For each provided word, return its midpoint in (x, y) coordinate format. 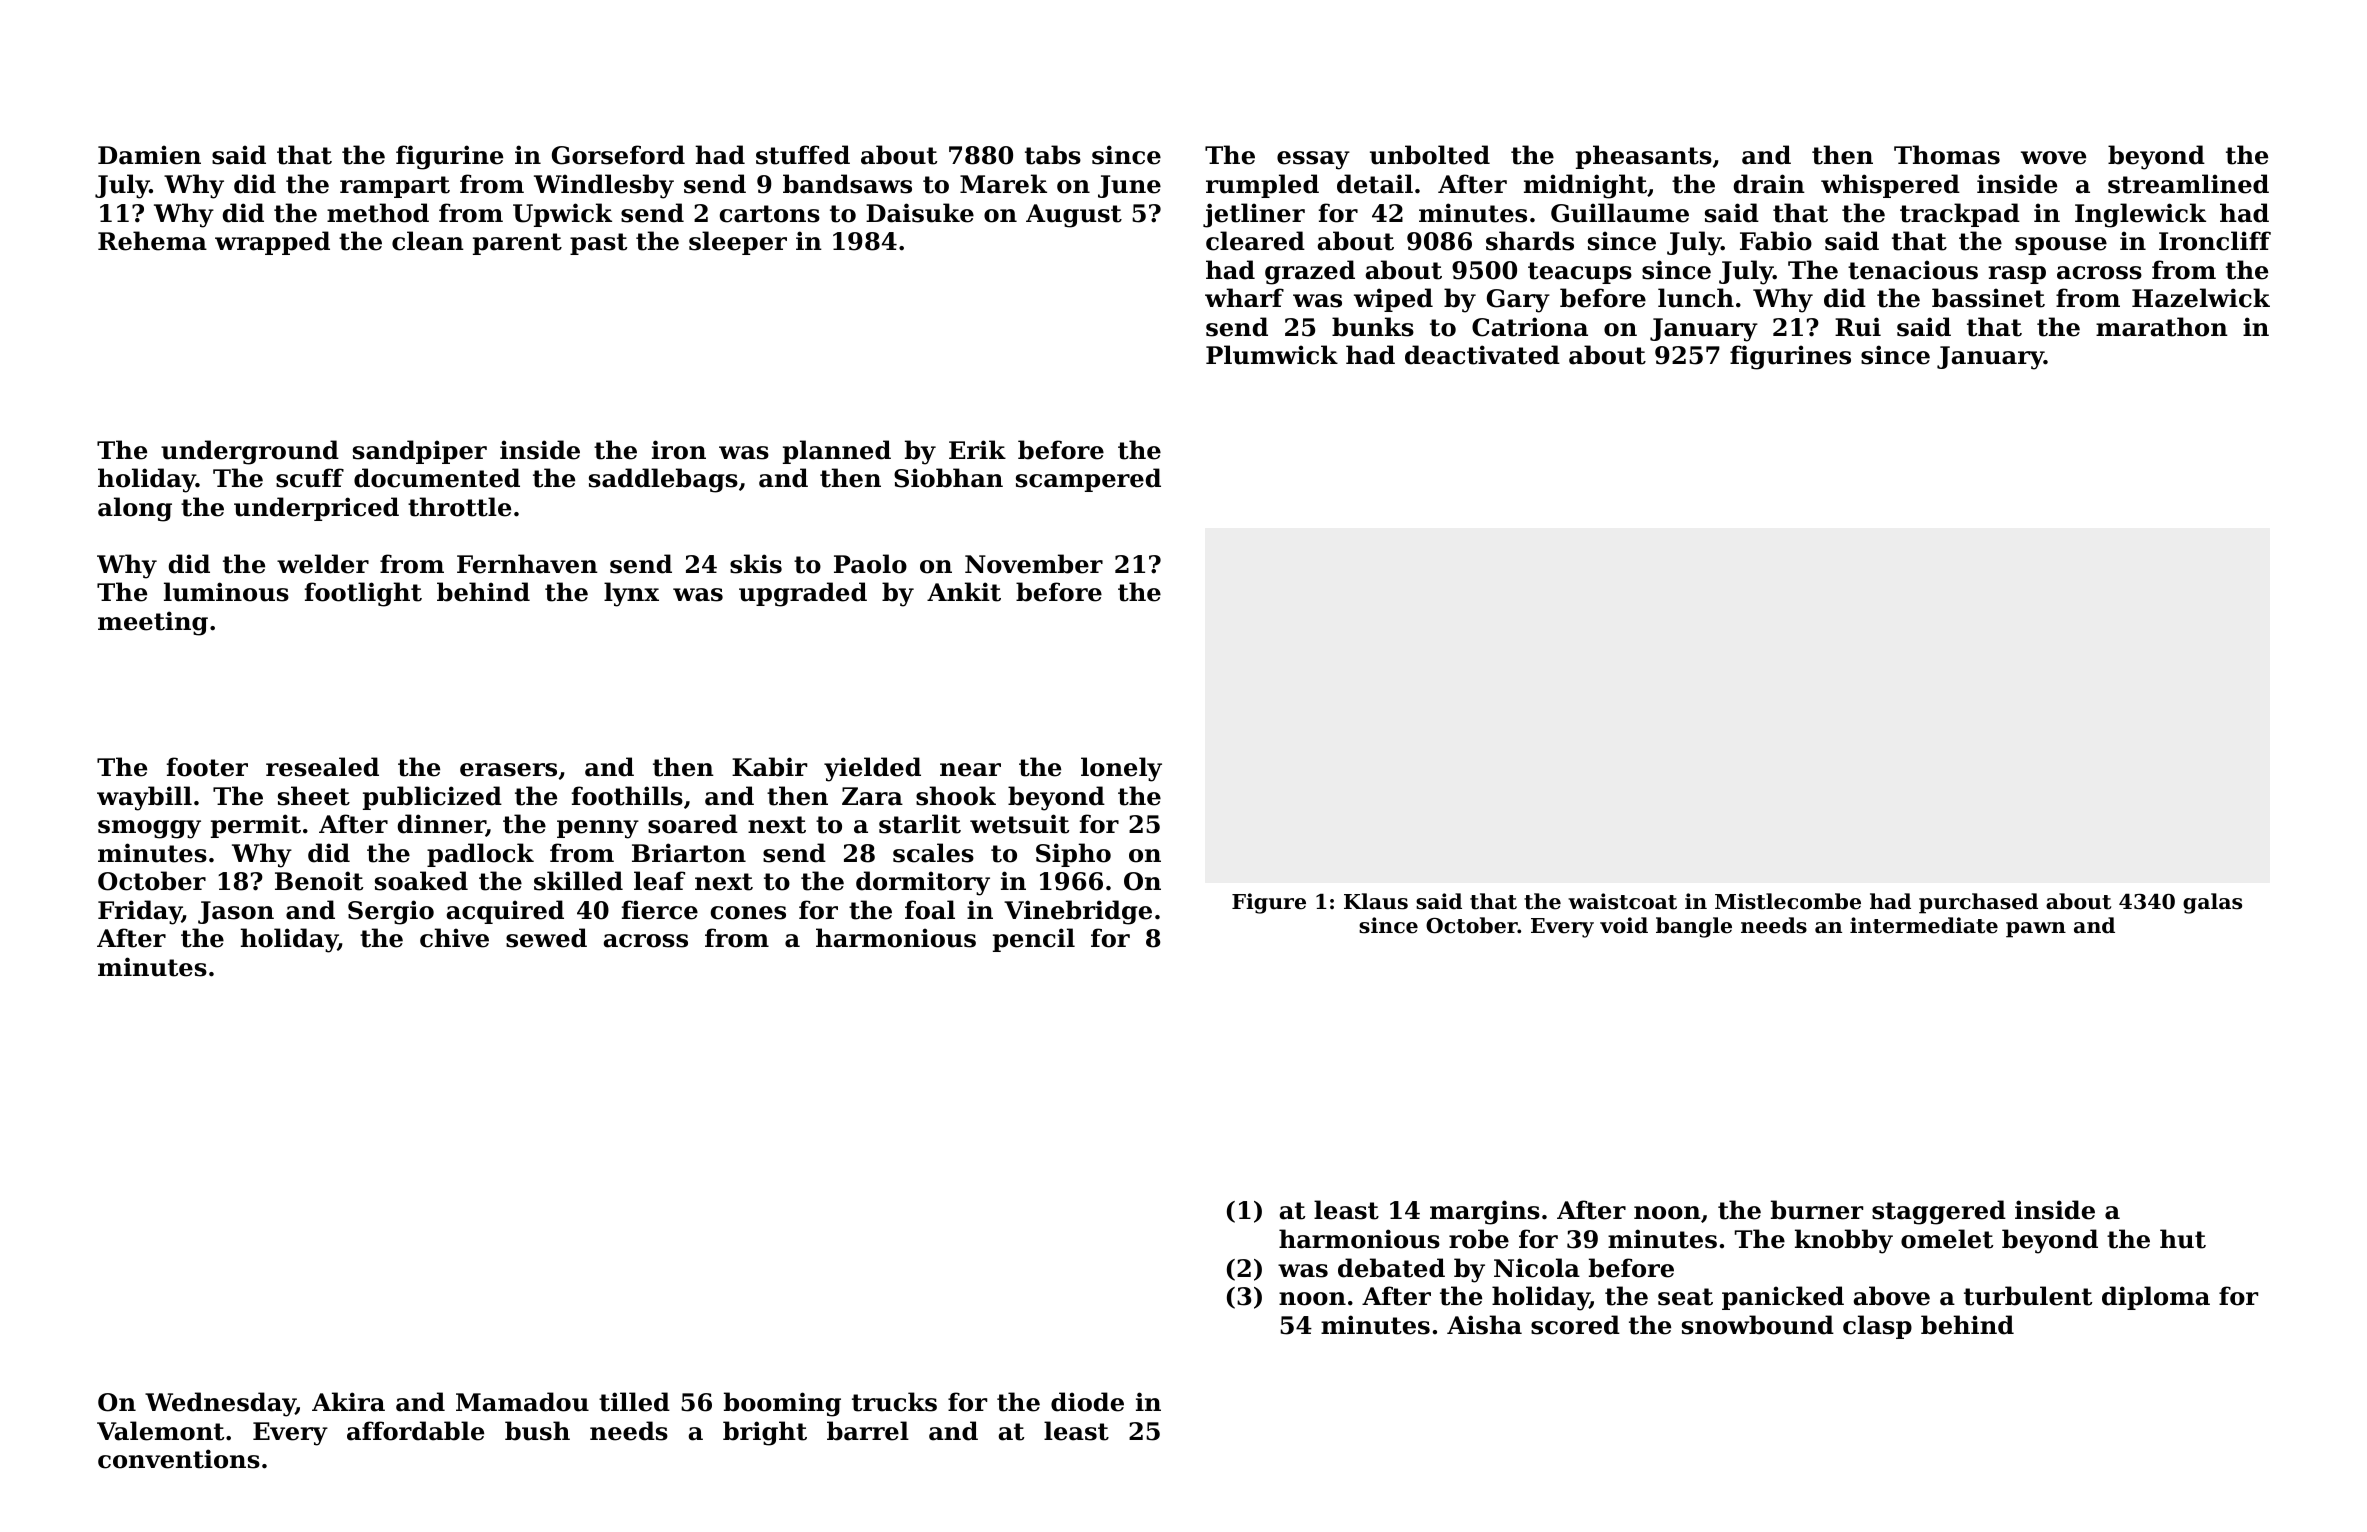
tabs (1053, 155)
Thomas (1947, 155)
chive (454, 938)
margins (1485, 1212)
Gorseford (618, 155)
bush (537, 1431)
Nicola (1537, 1268)
